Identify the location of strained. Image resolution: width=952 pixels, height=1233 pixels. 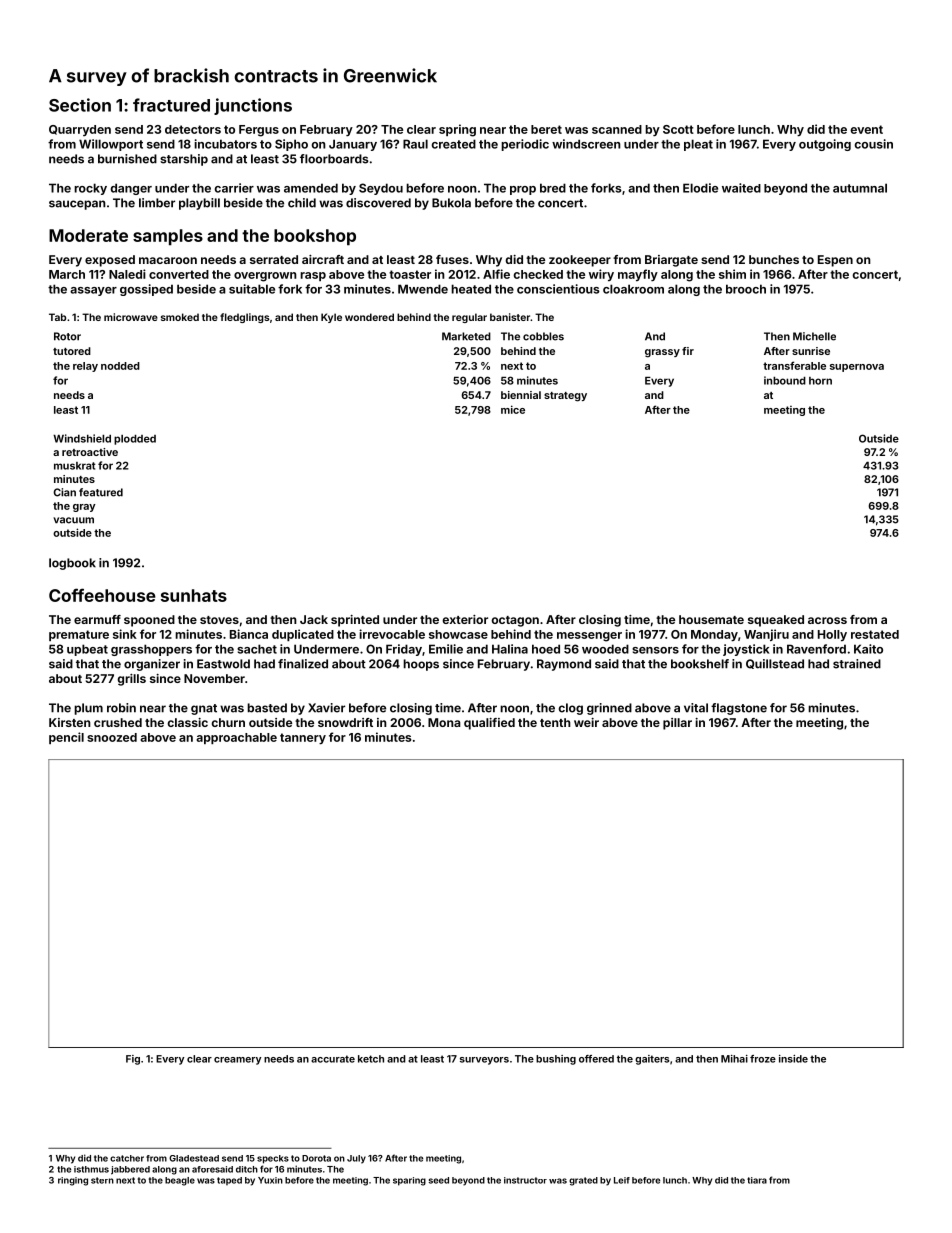
(857, 664).
